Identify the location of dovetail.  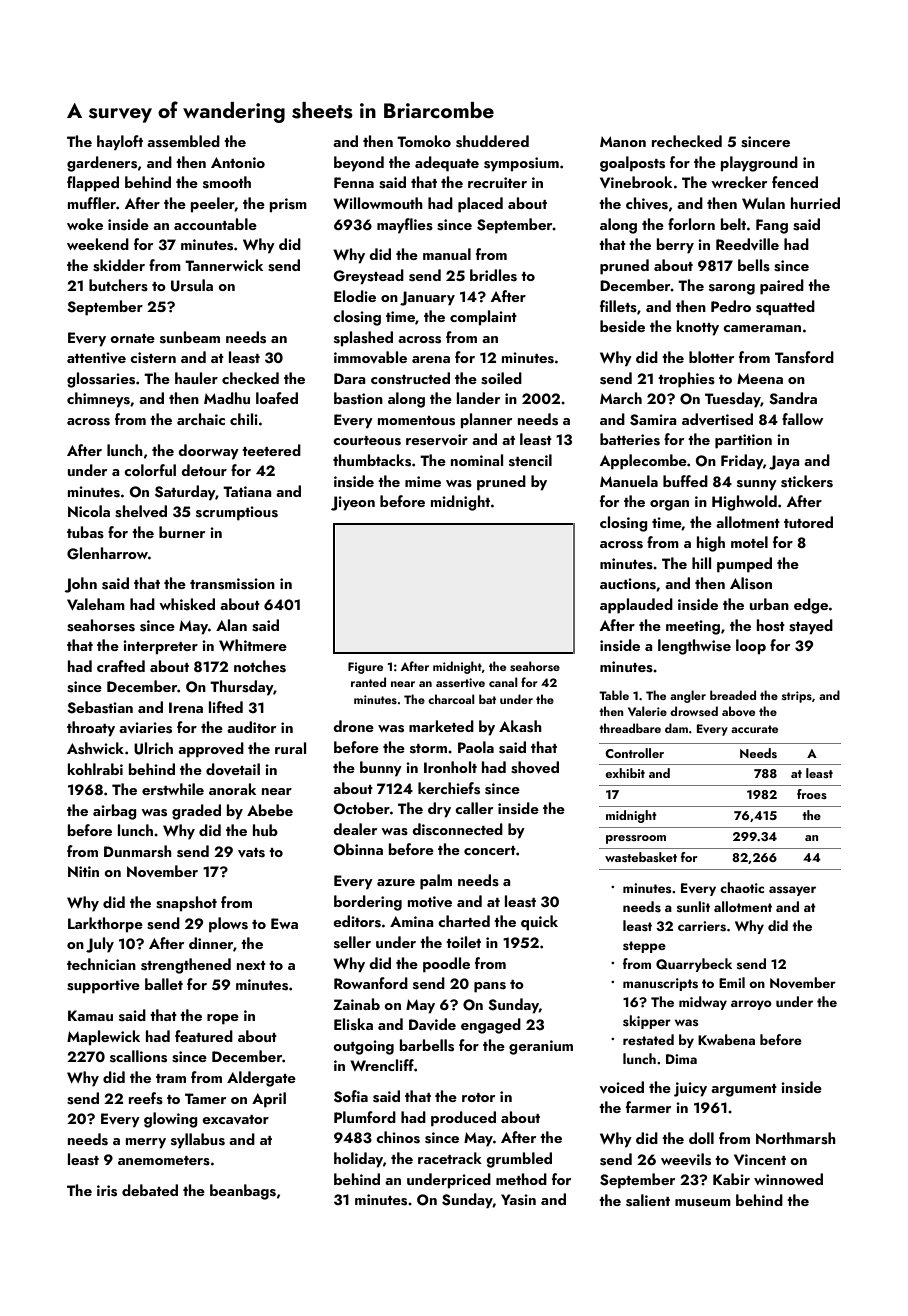
(233, 769).
